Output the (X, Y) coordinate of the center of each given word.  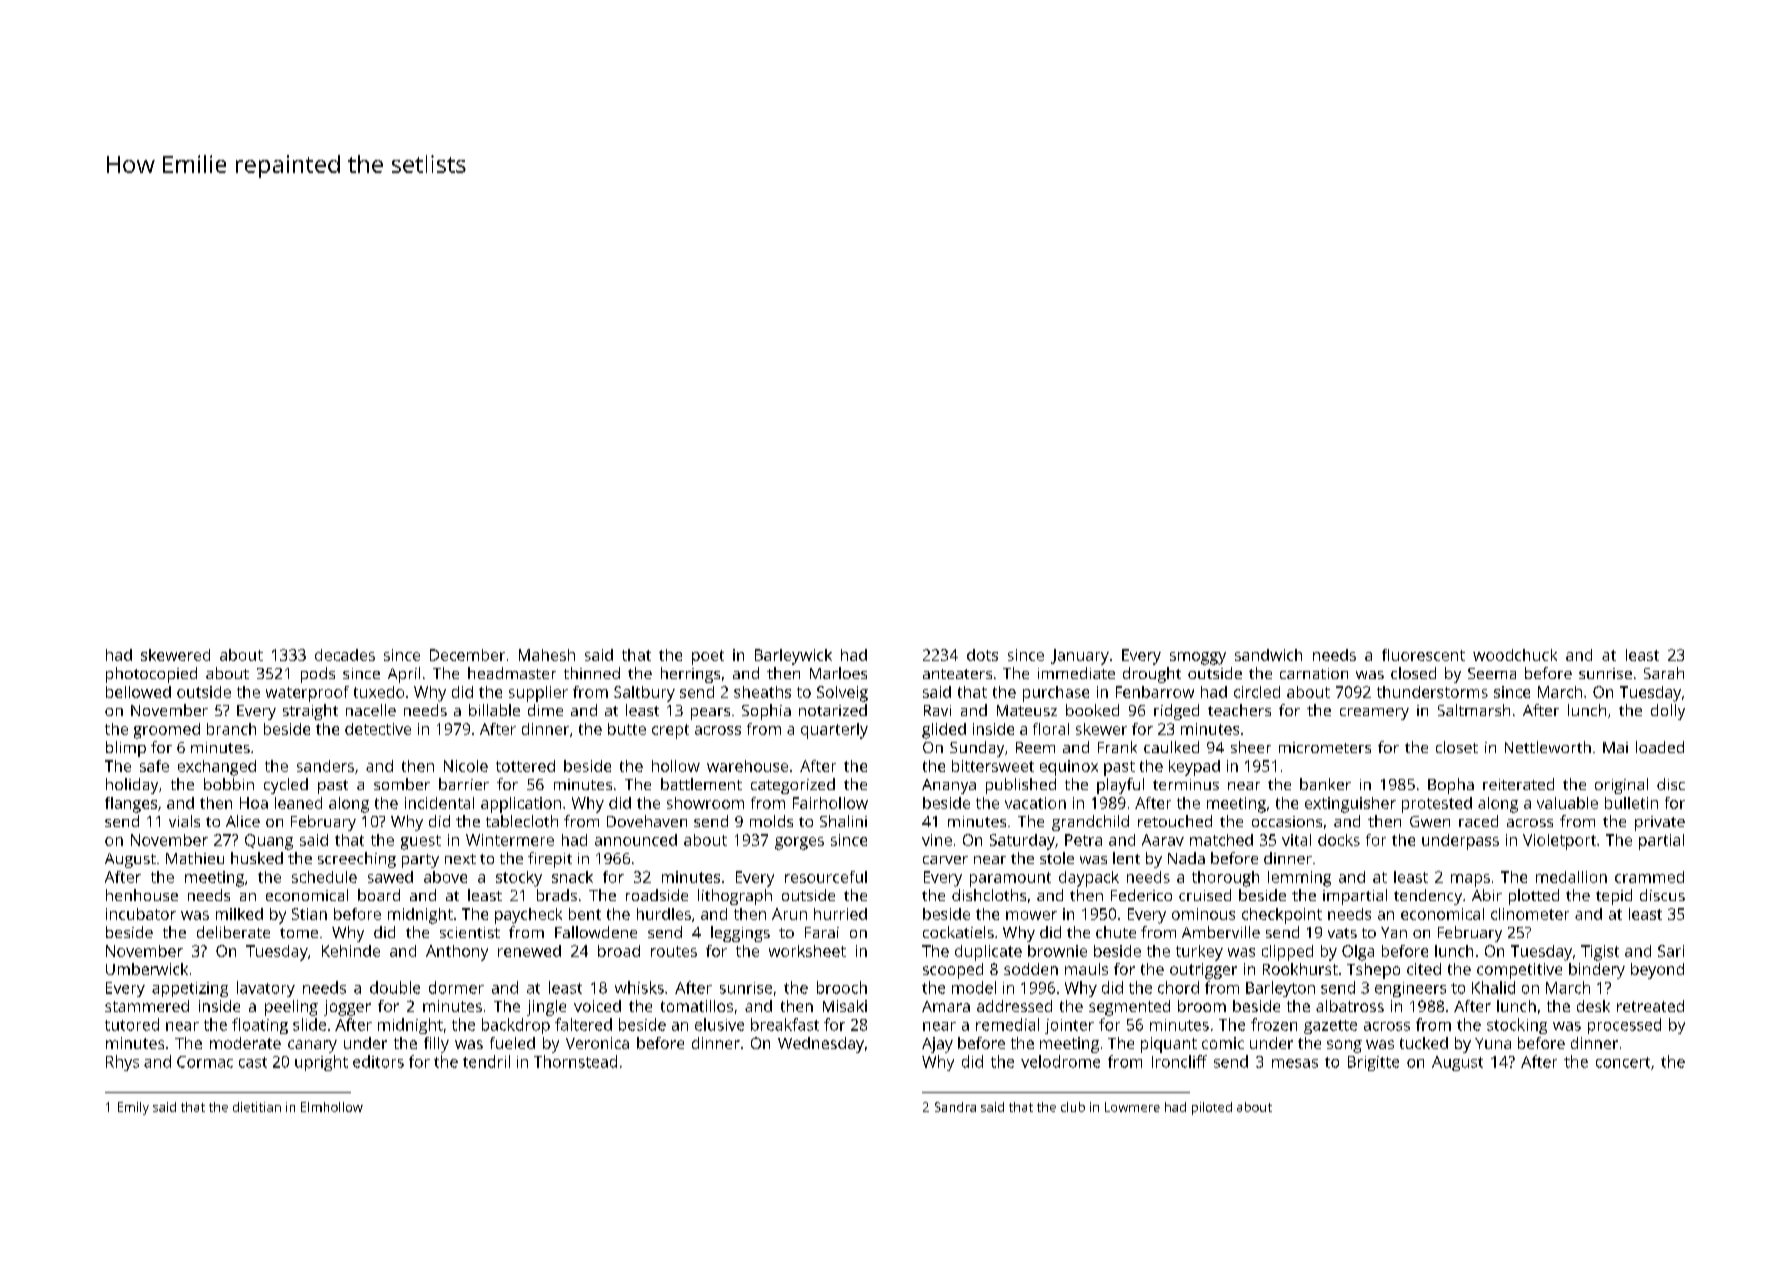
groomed (167, 731)
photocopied (151, 675)
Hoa (254, 803)
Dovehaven (647, 821)
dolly (1668, 712)
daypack (1089, 879)
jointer (1069, 1026)
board (379, 895)
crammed (1649, 877)
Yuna (1493, 1043)
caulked (1171, 747)
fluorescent (1423, 655)
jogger (347, 1008)
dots (982, 655)
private (1660, 823)
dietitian (257, 1107)
